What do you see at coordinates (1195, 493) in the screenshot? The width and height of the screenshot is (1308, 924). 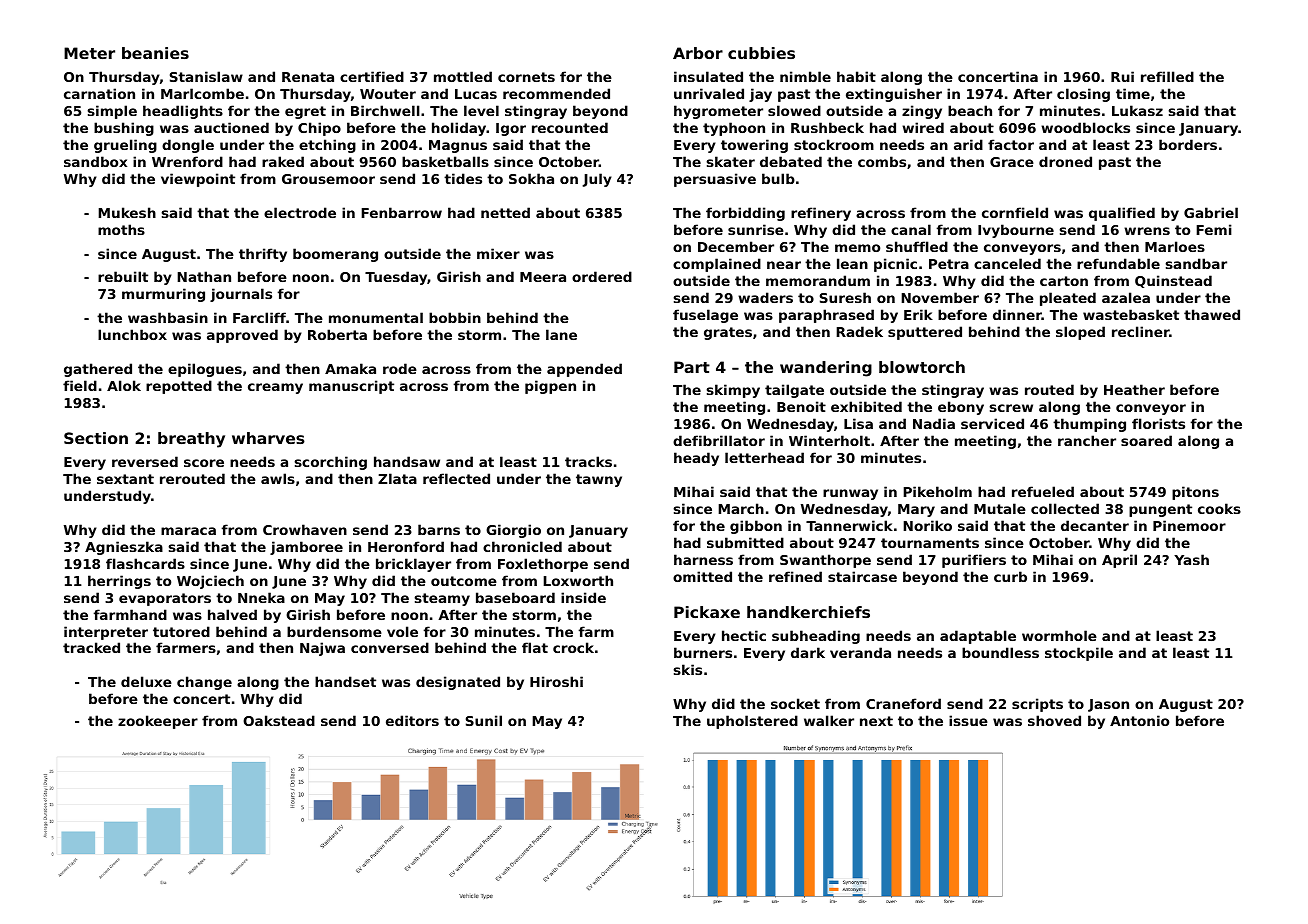 I see `pitons` at bounding box center [1195, 493].
